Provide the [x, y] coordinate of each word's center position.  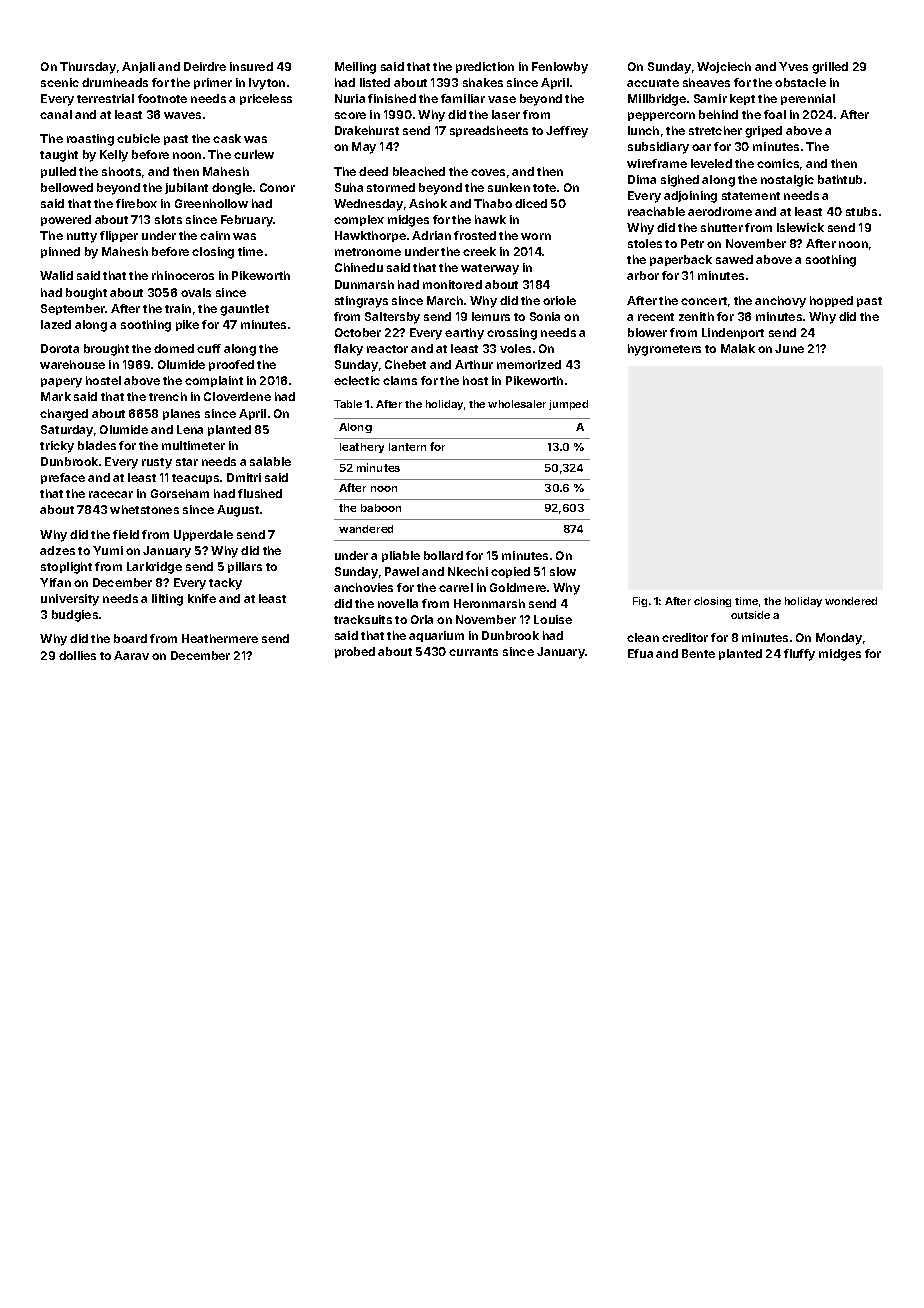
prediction [485, 67]
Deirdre [205, 66]
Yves [793, 66]
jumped [568, 405]
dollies [77, 655]
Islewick [800, 227]
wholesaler [517, 404]
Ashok [428, 203]
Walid [56, 275]
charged [64, 415]
